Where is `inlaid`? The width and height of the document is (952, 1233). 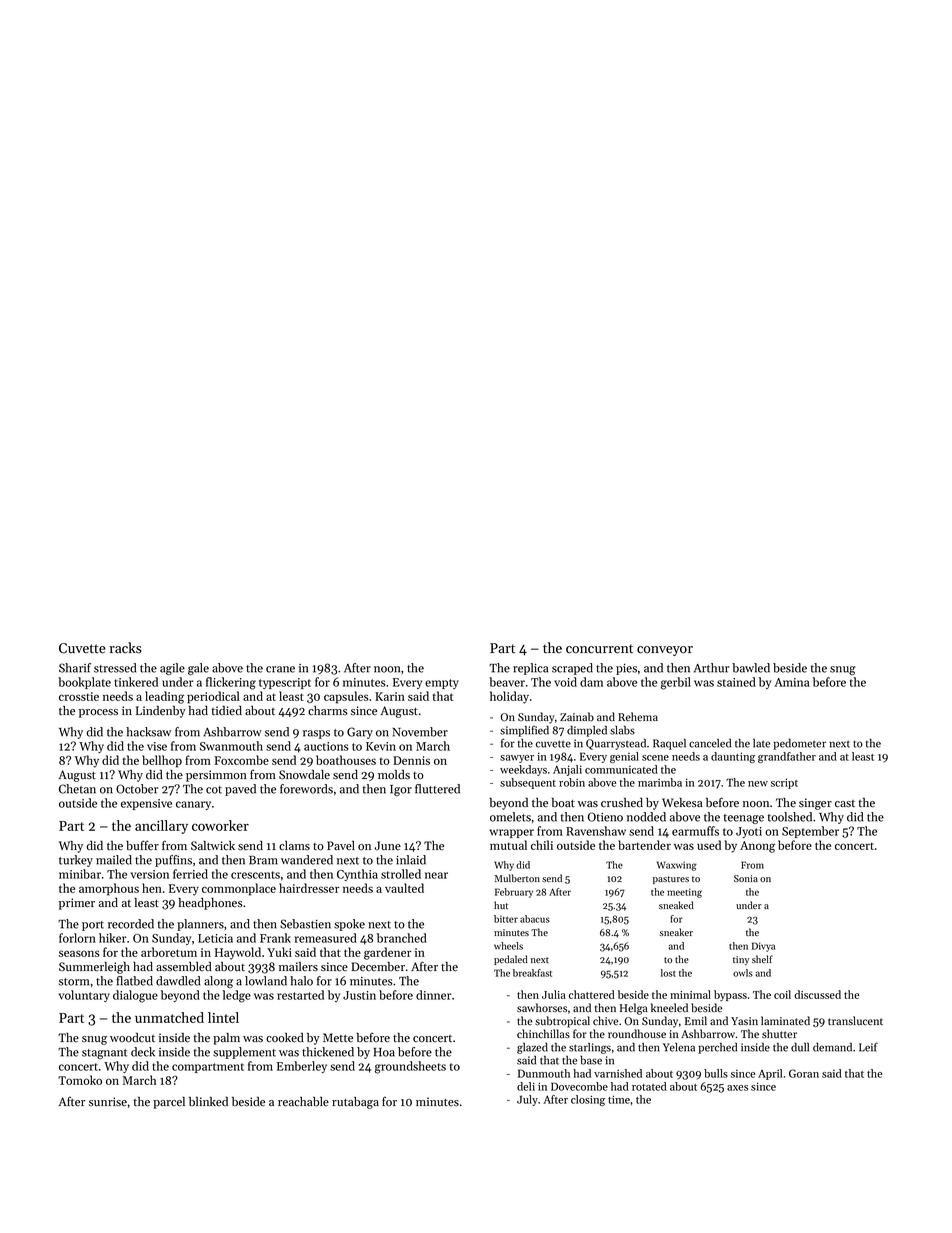 inlaid is located at coordinates (411, 860).
